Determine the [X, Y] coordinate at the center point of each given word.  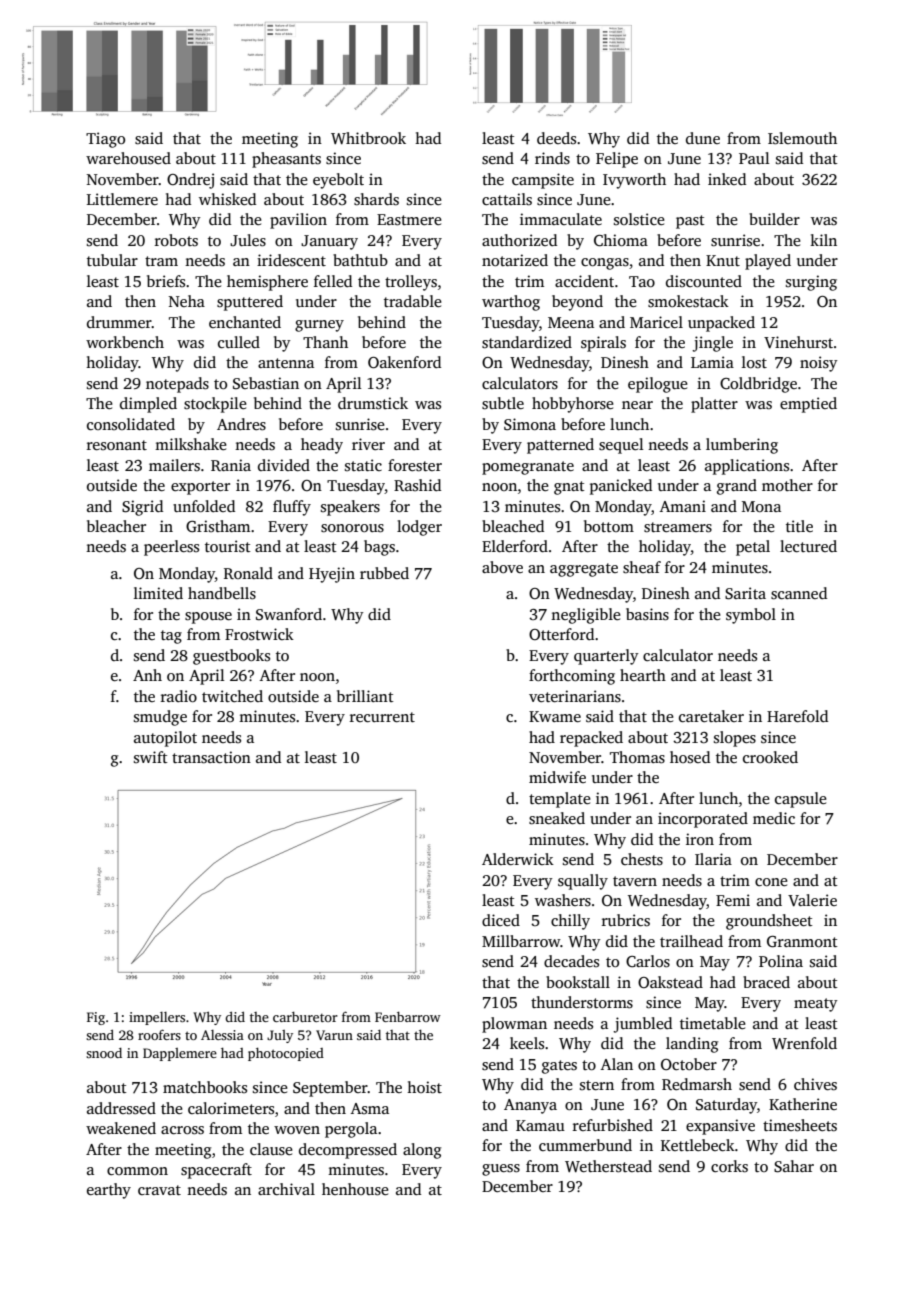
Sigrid [142, 508]
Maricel [656, 322]
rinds [552, 158]
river [368, 444]
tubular [112, 260]
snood [104, 1053]
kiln [823, 240]
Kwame [555, 716]
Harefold [797, 716]
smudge [160, 718]
